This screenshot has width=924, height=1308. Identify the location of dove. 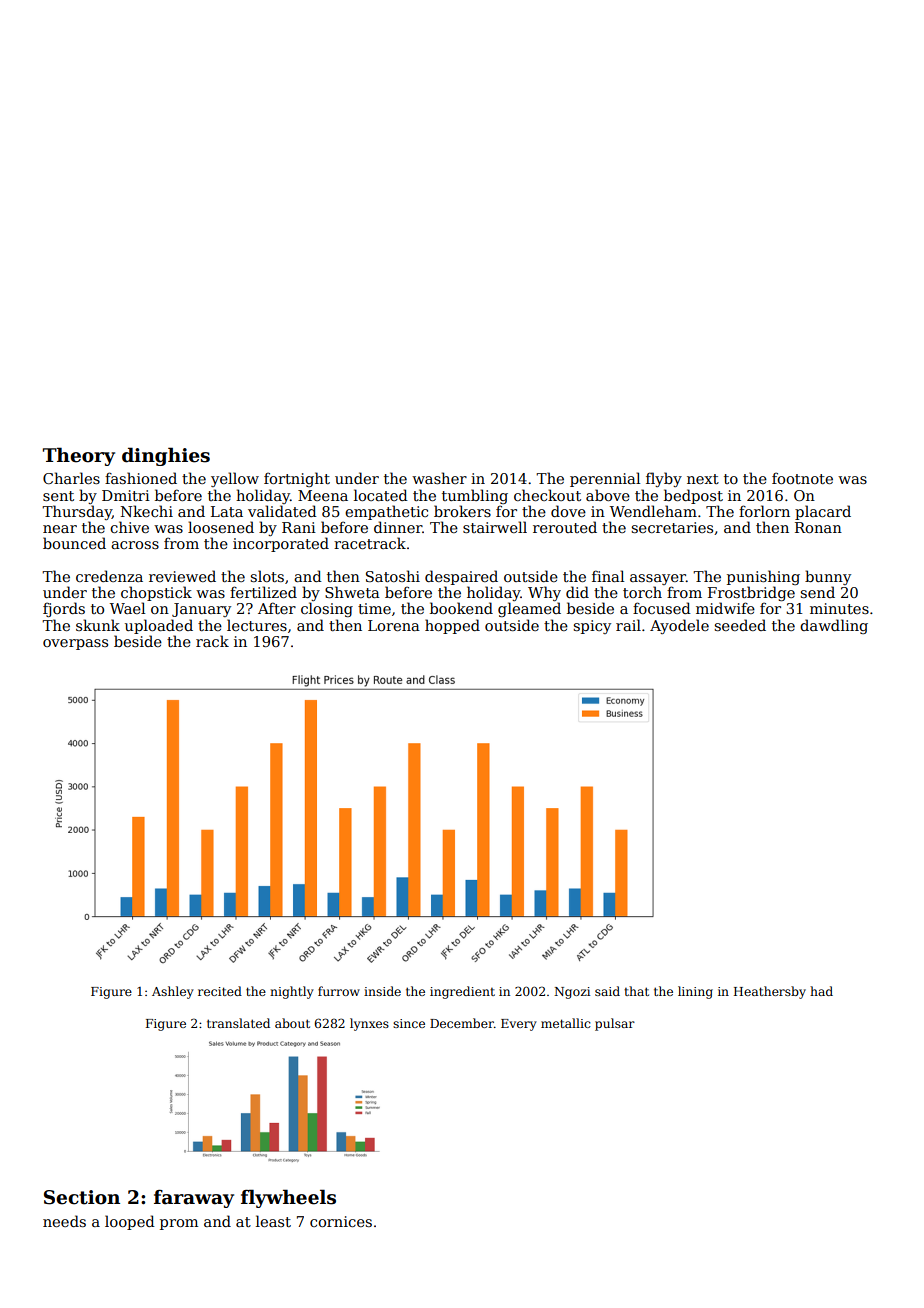
(568, 511).
